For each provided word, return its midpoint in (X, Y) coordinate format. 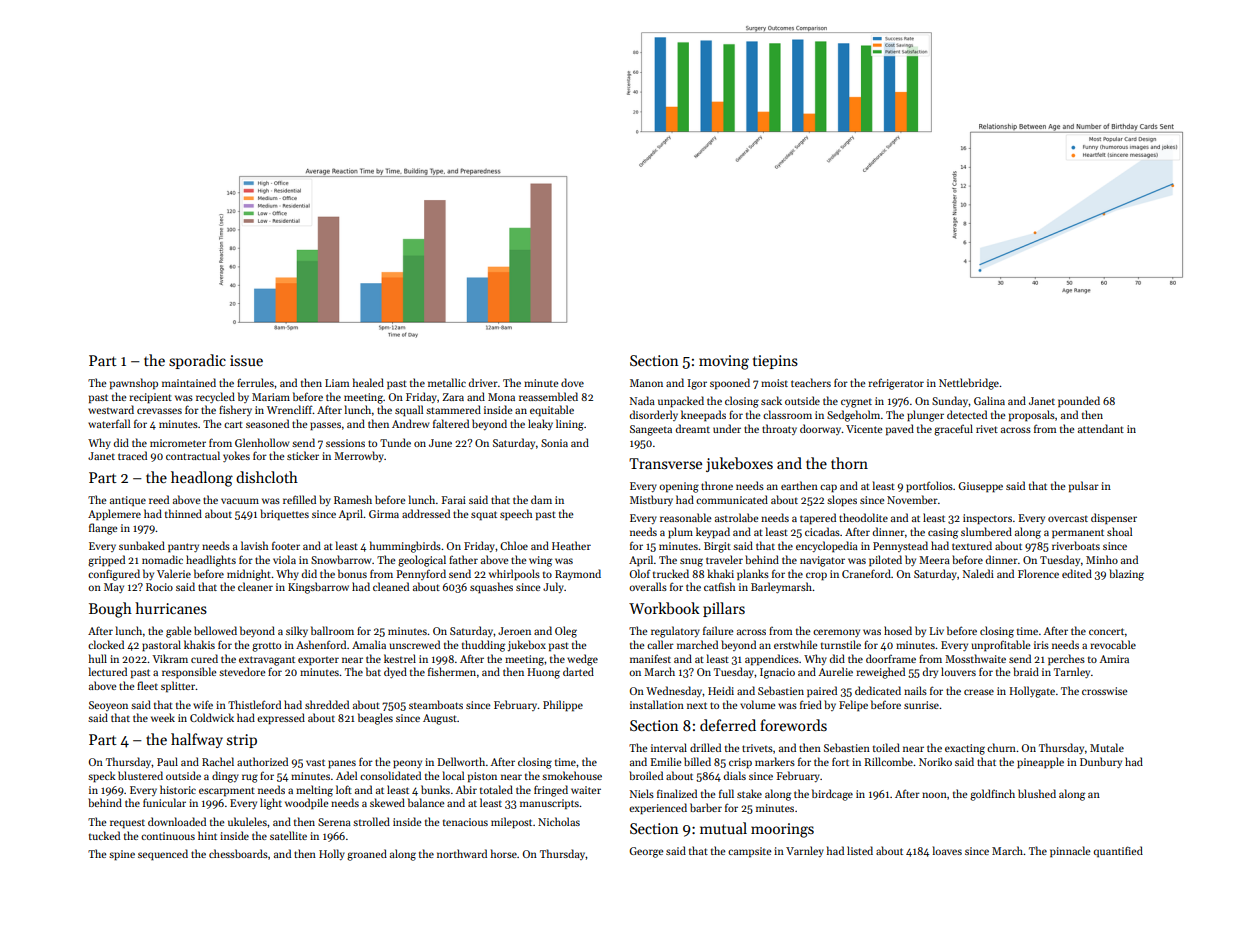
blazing (1126, 575)
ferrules (255, 382)
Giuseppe (980, 487)
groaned (367, 855)
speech (516, 515)
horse (504, 853)
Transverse (665, 463)
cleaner (255, 586)
